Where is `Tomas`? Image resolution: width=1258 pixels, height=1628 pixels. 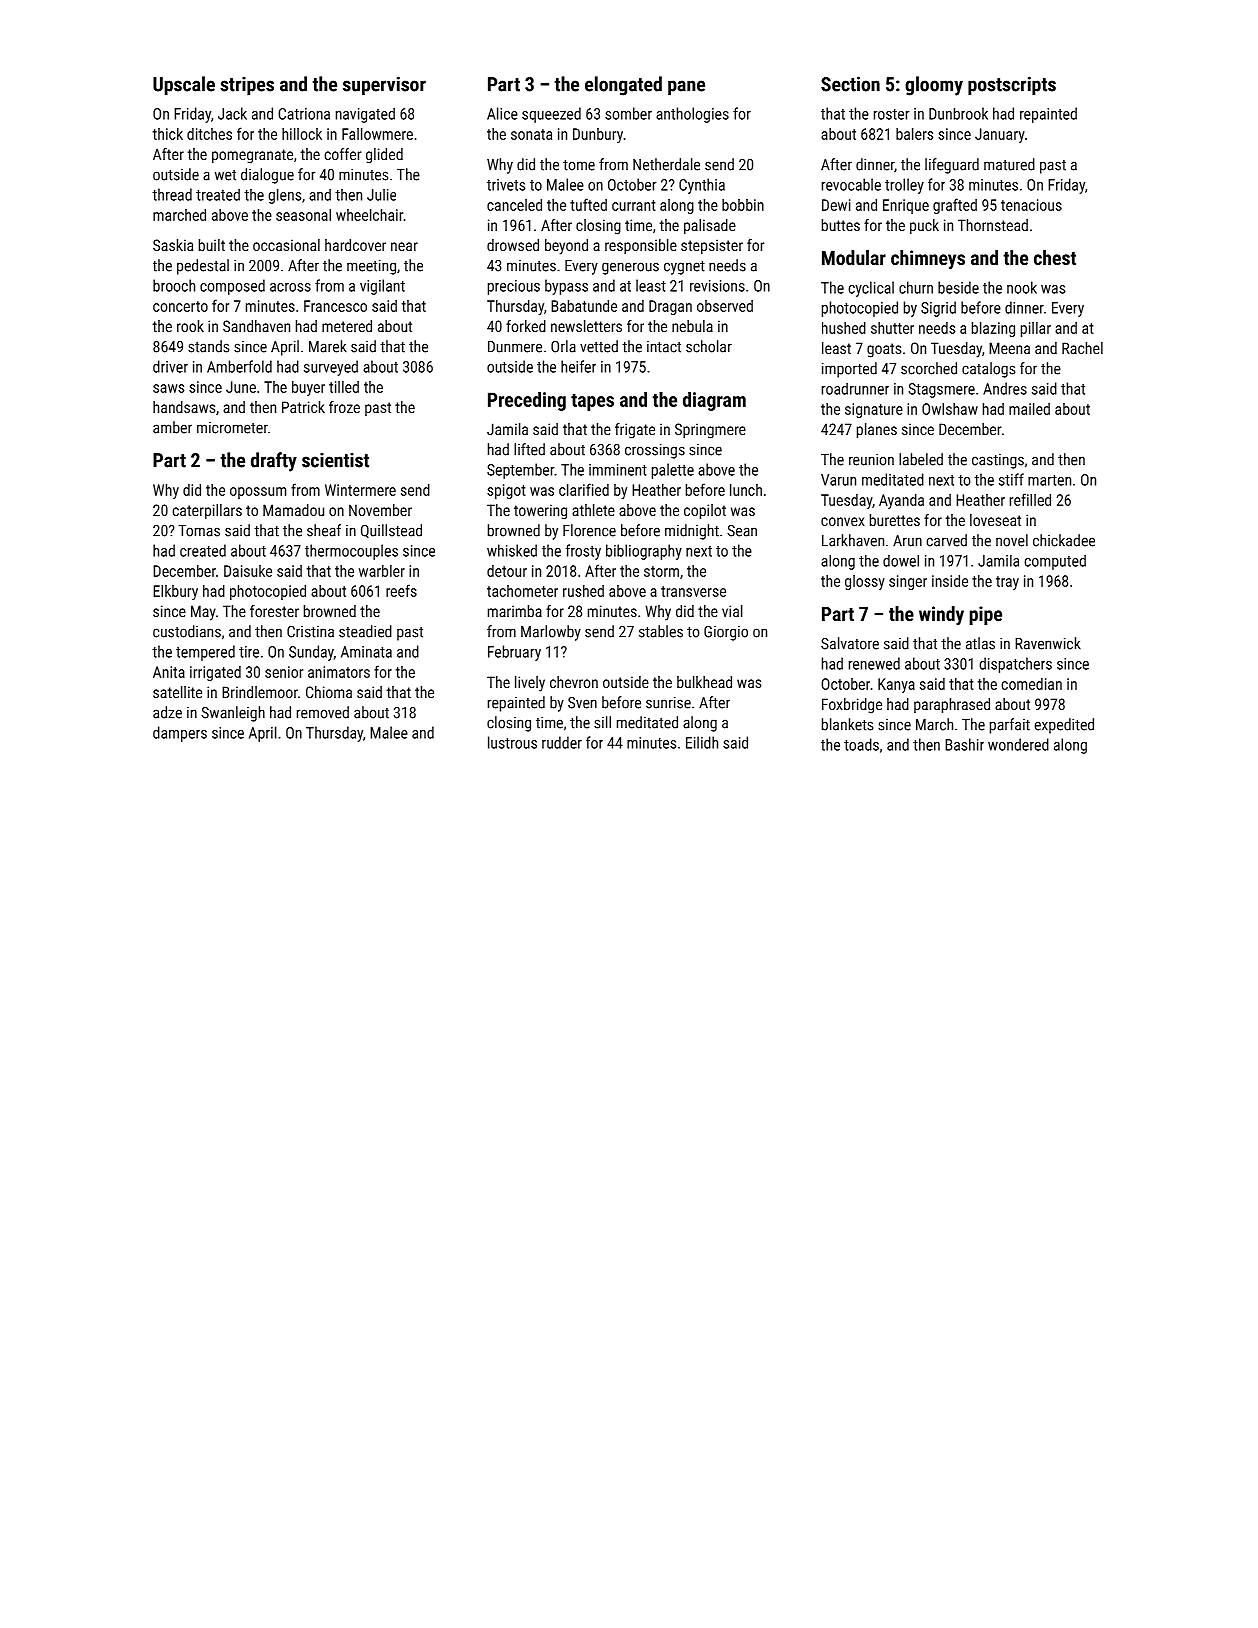 Tomas is located at coordinates (199, 531).
